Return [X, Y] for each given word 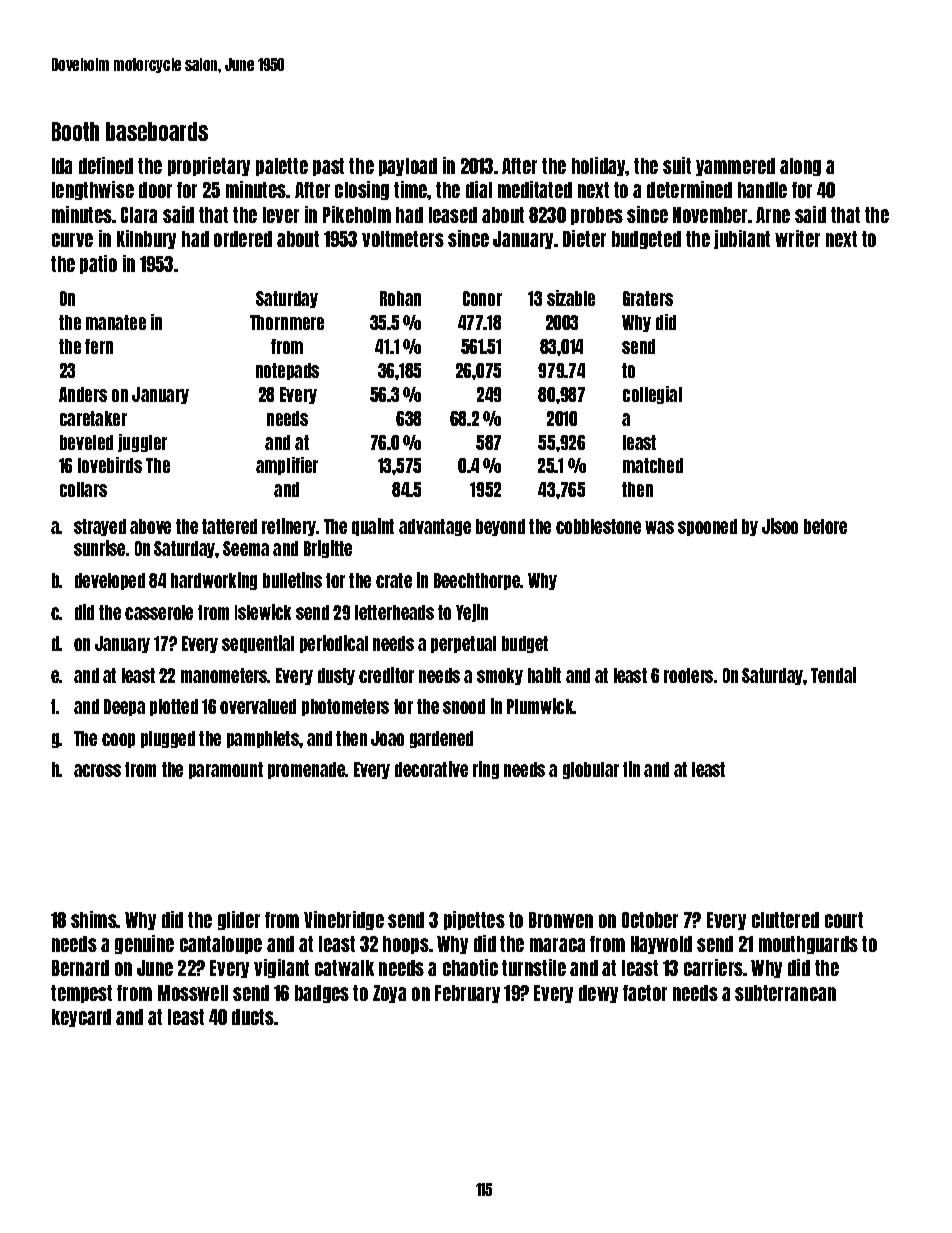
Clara [139, 215]
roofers [688, 675]
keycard [81, 1018]
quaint [373, 527]
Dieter [584, 238]
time [411, 189]
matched [653, 465]
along [800, 167]
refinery [289, 527]
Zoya [389, 994]
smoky [500, 676]
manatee [116, 322]
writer [797, 238]
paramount [226, 770]
